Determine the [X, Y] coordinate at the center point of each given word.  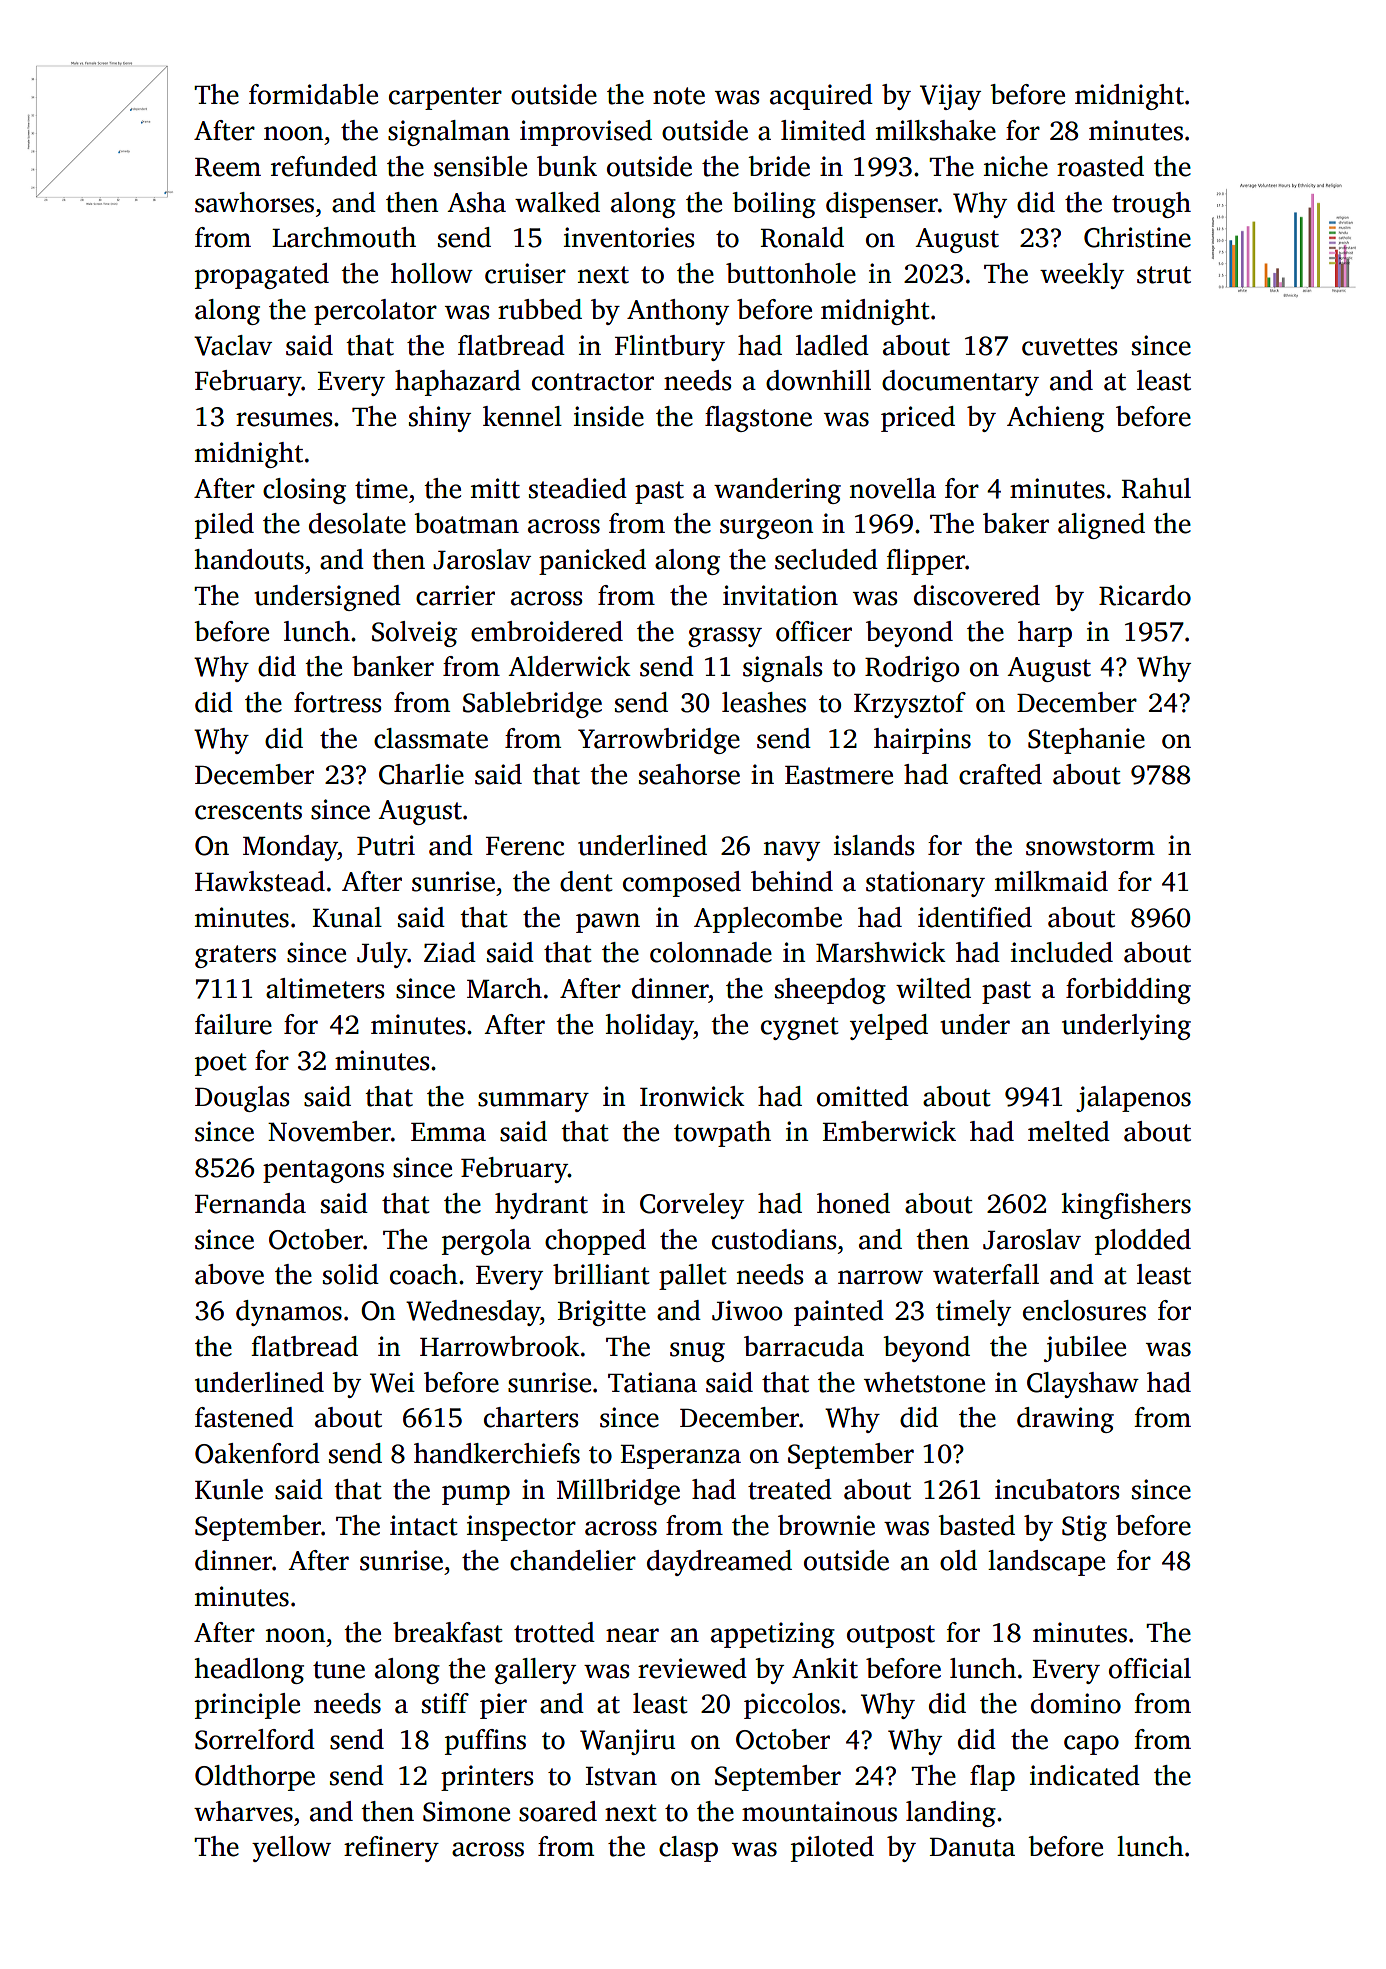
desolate [357, 523]
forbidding [1128, 991]
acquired [821, 97]
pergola [486, 1242]
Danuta [972, 1847]
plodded [1143, 1242]
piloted [832, 1849]
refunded [324, 166]
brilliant [601, 1274]
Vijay [950, 97]
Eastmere [839, 775]
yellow [291, 1849]
